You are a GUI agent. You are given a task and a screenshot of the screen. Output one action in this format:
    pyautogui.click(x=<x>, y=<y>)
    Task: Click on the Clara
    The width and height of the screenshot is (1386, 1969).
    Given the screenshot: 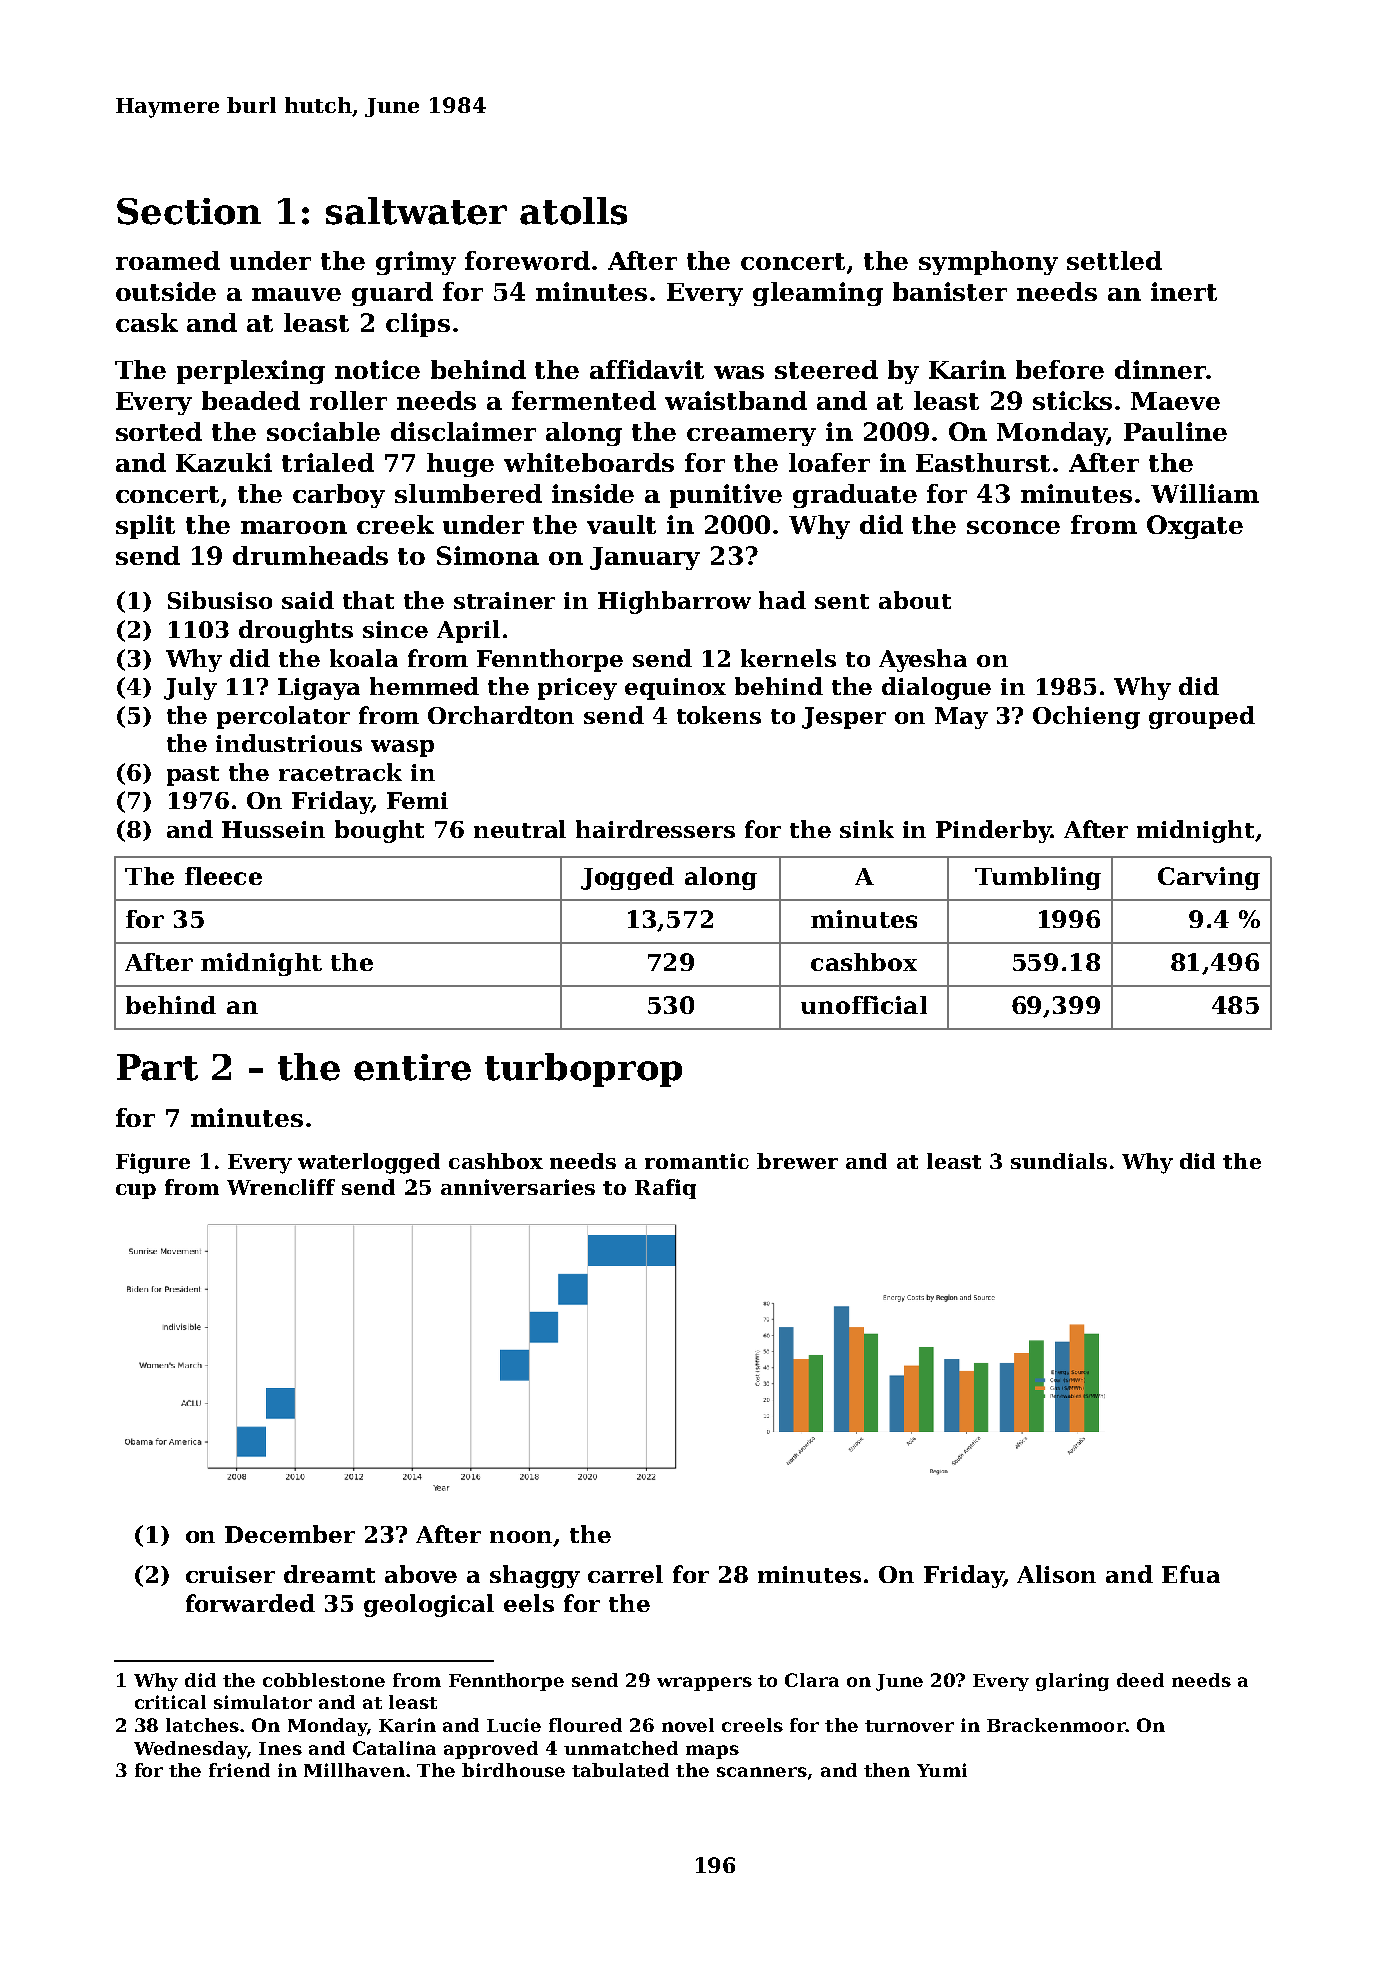 What is the action you would take?
    pyautogui.click(x=812, y=1680)
